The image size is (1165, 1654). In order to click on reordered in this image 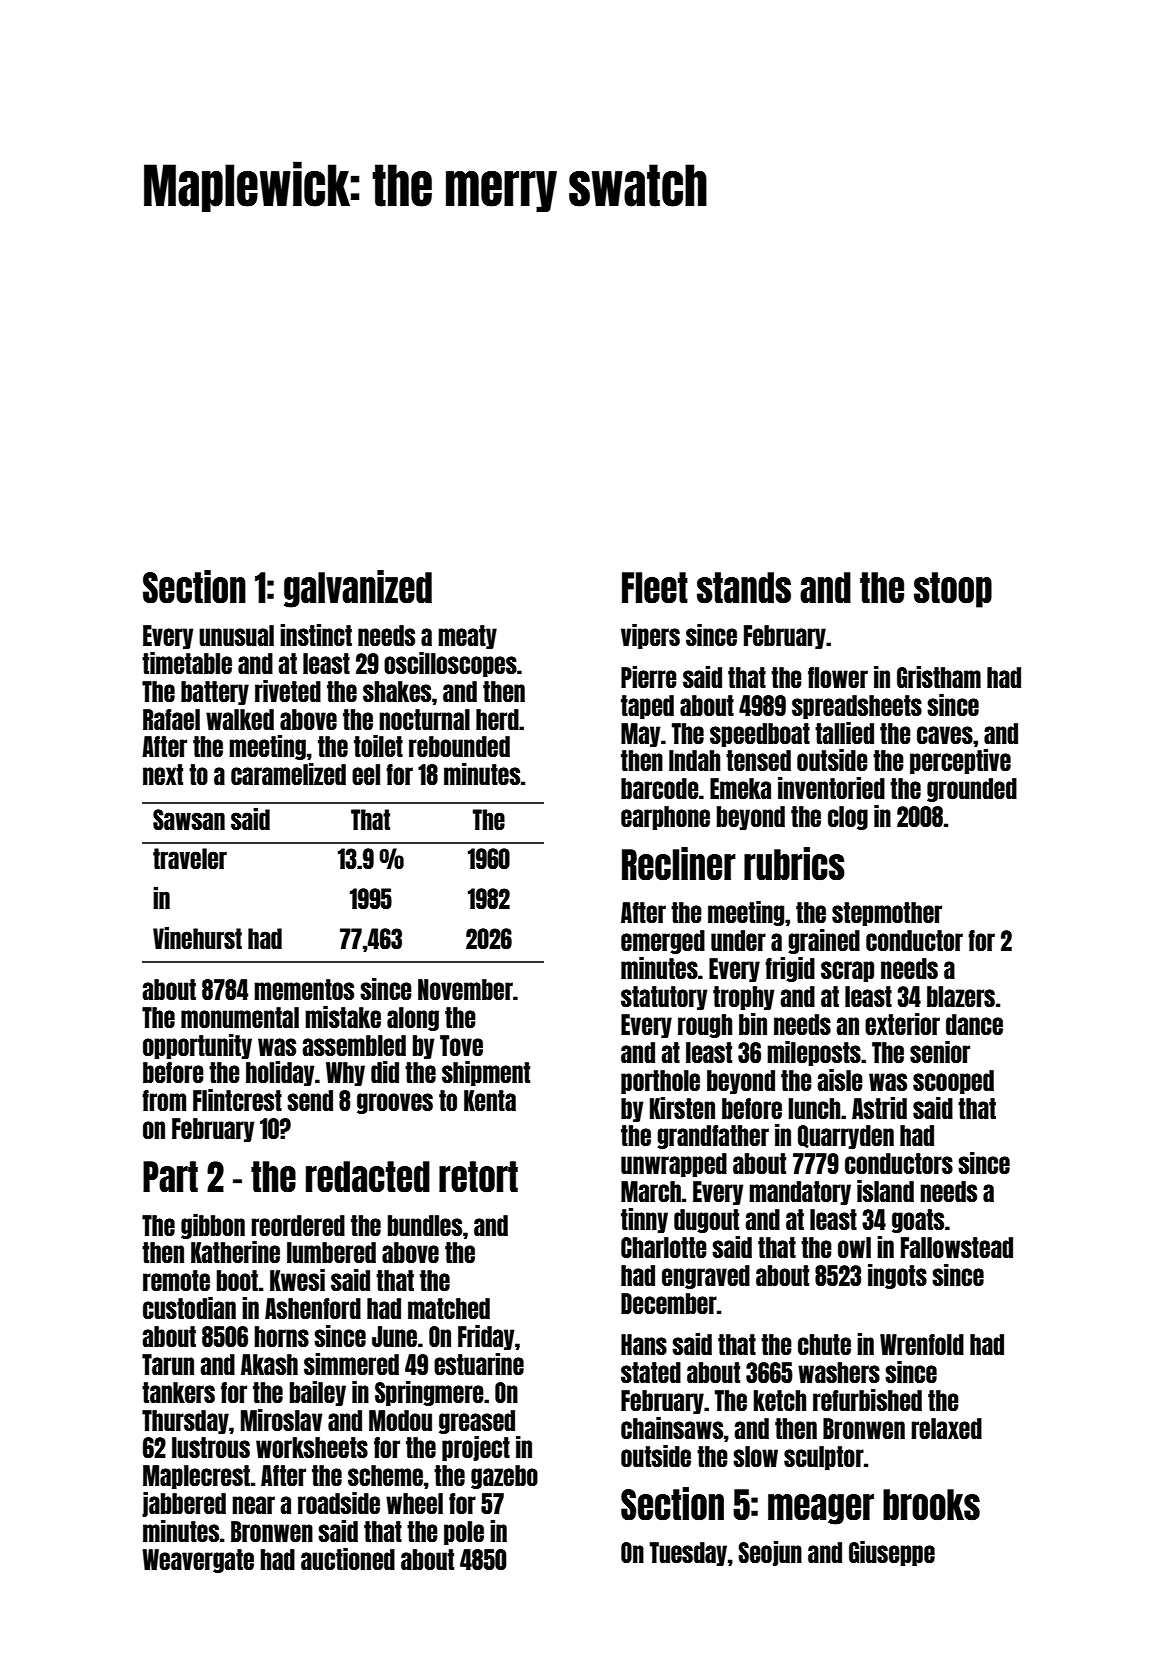, I will do `click(298, 1225)`.
